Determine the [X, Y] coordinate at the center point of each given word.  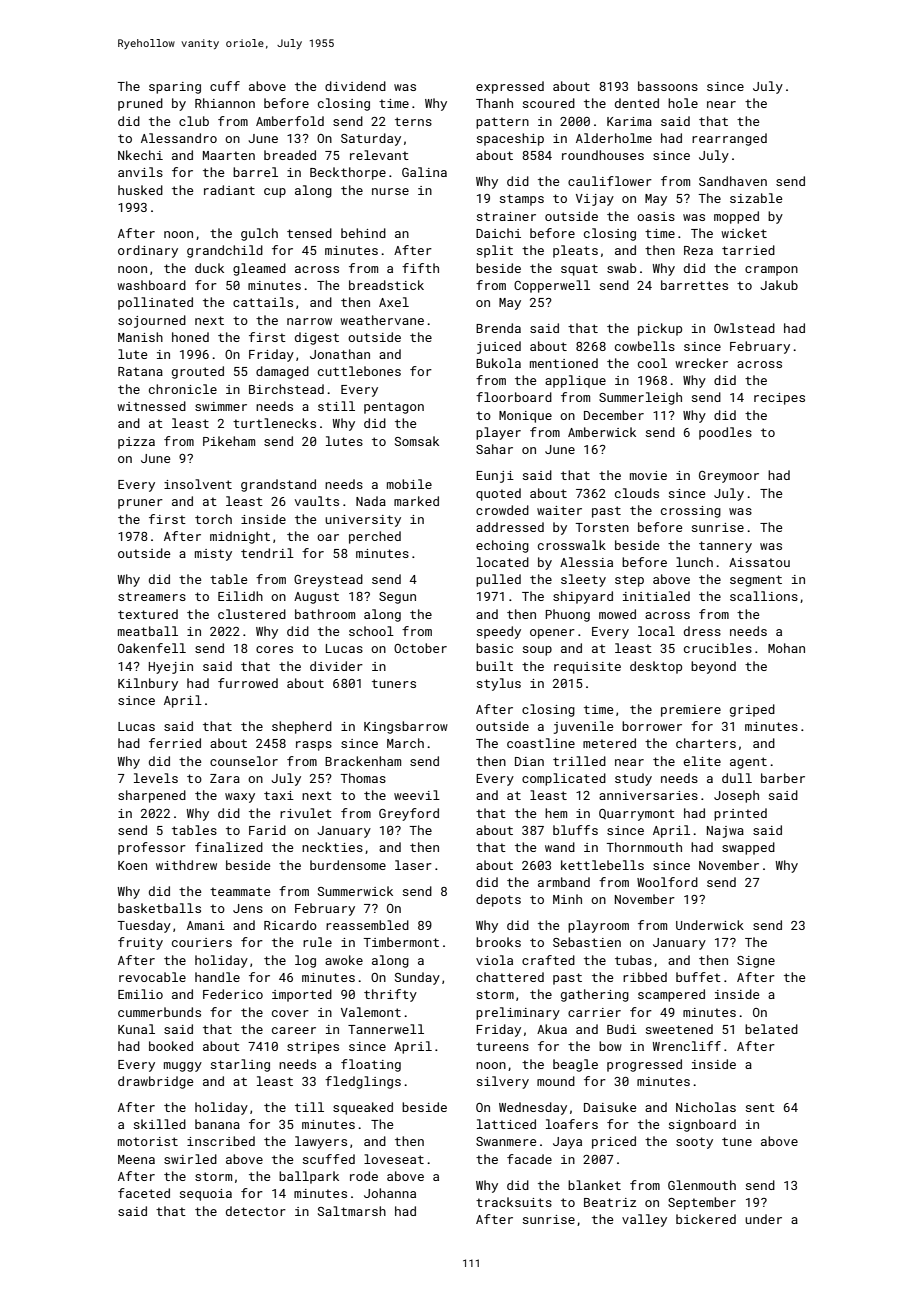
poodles [725, 433]
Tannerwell [386, 1029]
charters [706, 743]
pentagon [394, 408]
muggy [183, 1067]
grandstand [278, 485]
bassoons [668, 86]
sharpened [152, 796]
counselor [244, 761]
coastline [541, 743]
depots [498, 900]
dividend [355, 86]
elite [702, 761]
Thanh [494, 103]
